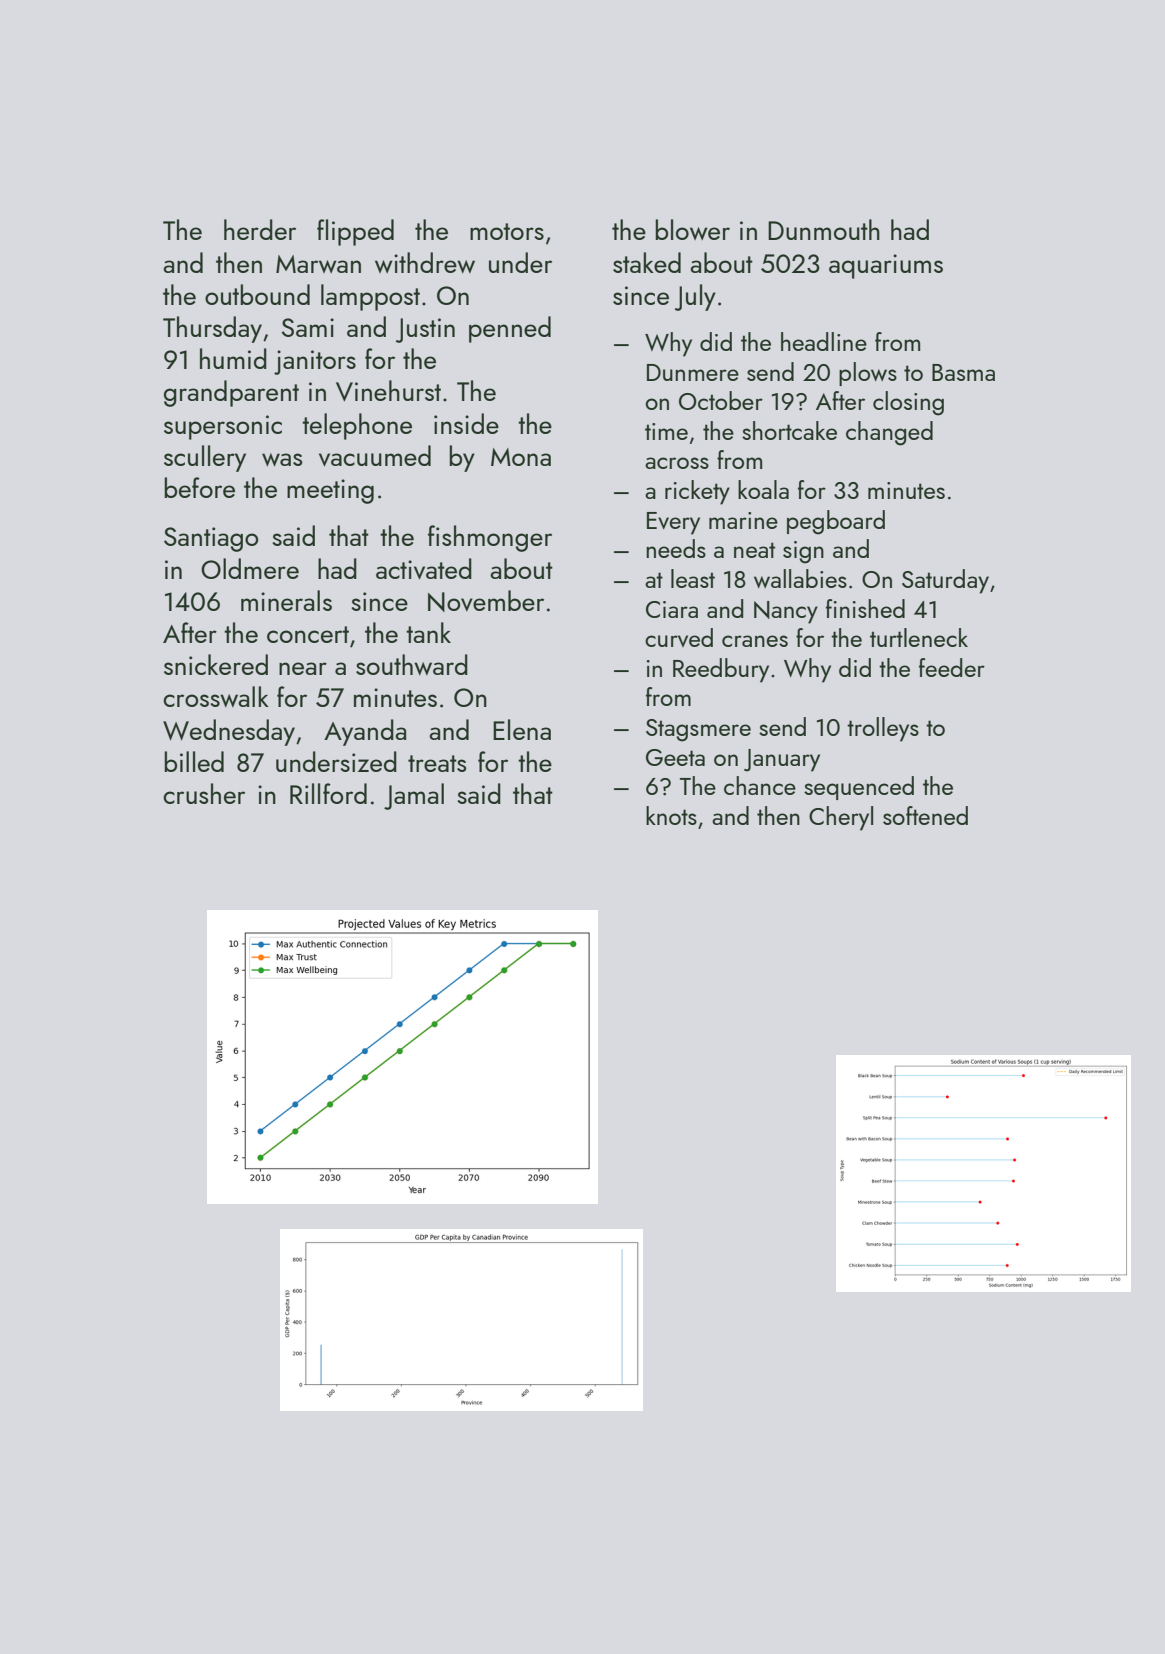 This image has width=1165, height=1654. Describe the element at coordinates (803, 552) in the image. I see `sign` at that location.
